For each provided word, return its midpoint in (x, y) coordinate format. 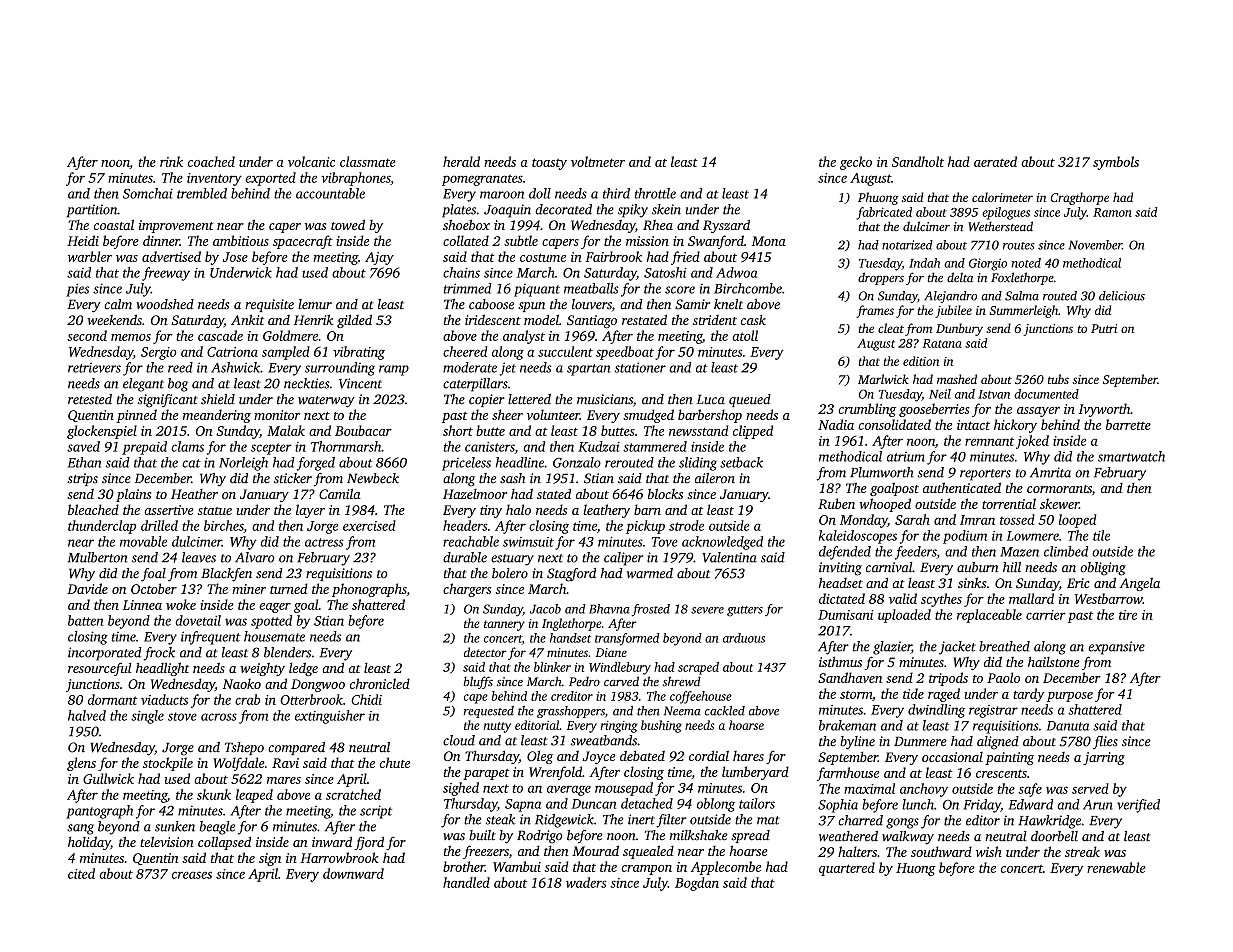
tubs (1058, 379)
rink (171, 161)
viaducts (164, 699)
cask (753, 320)
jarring (1104, 758)
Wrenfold (555, 773)
